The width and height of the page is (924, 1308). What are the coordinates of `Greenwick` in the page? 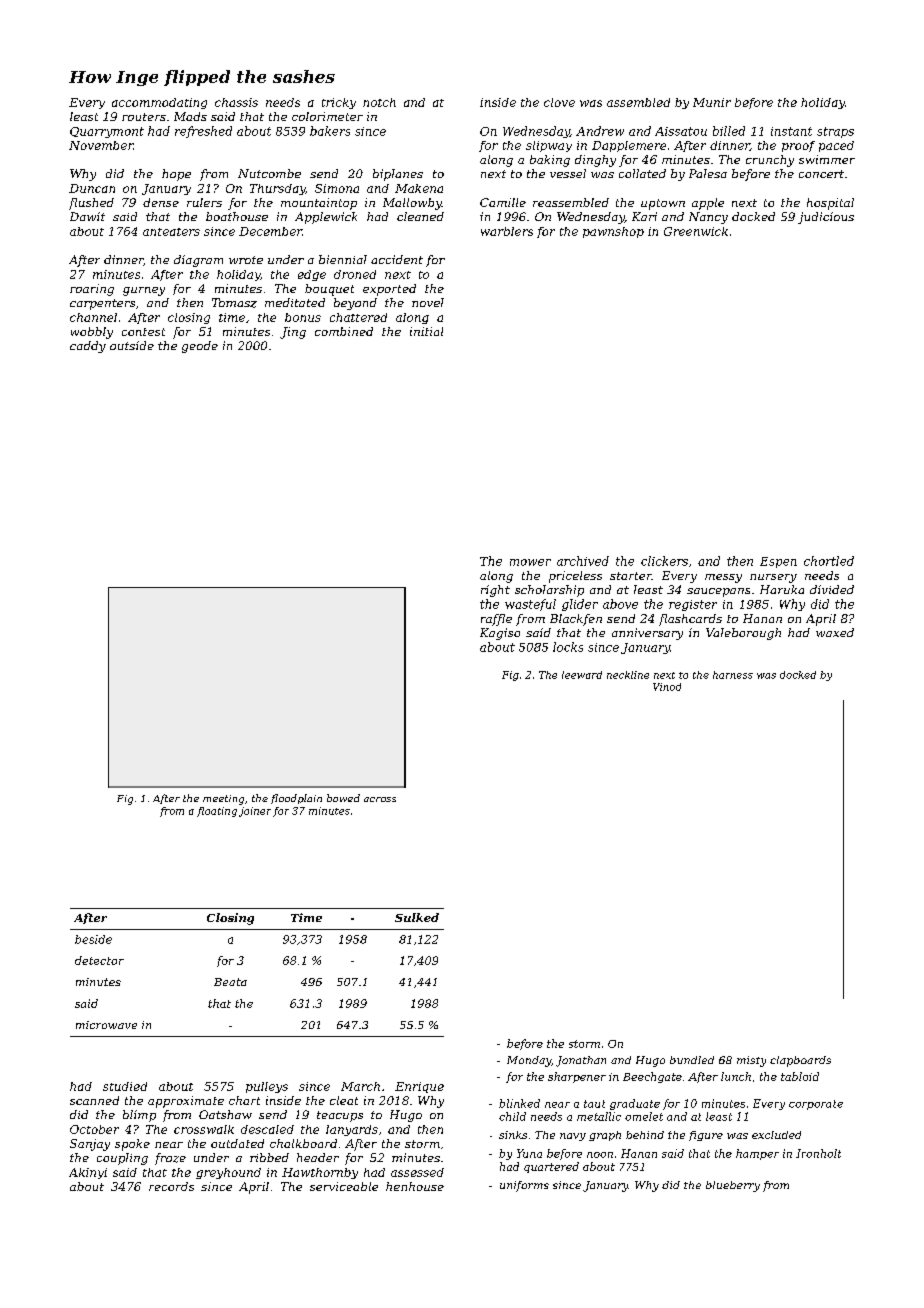 It's located at (696, 231).
